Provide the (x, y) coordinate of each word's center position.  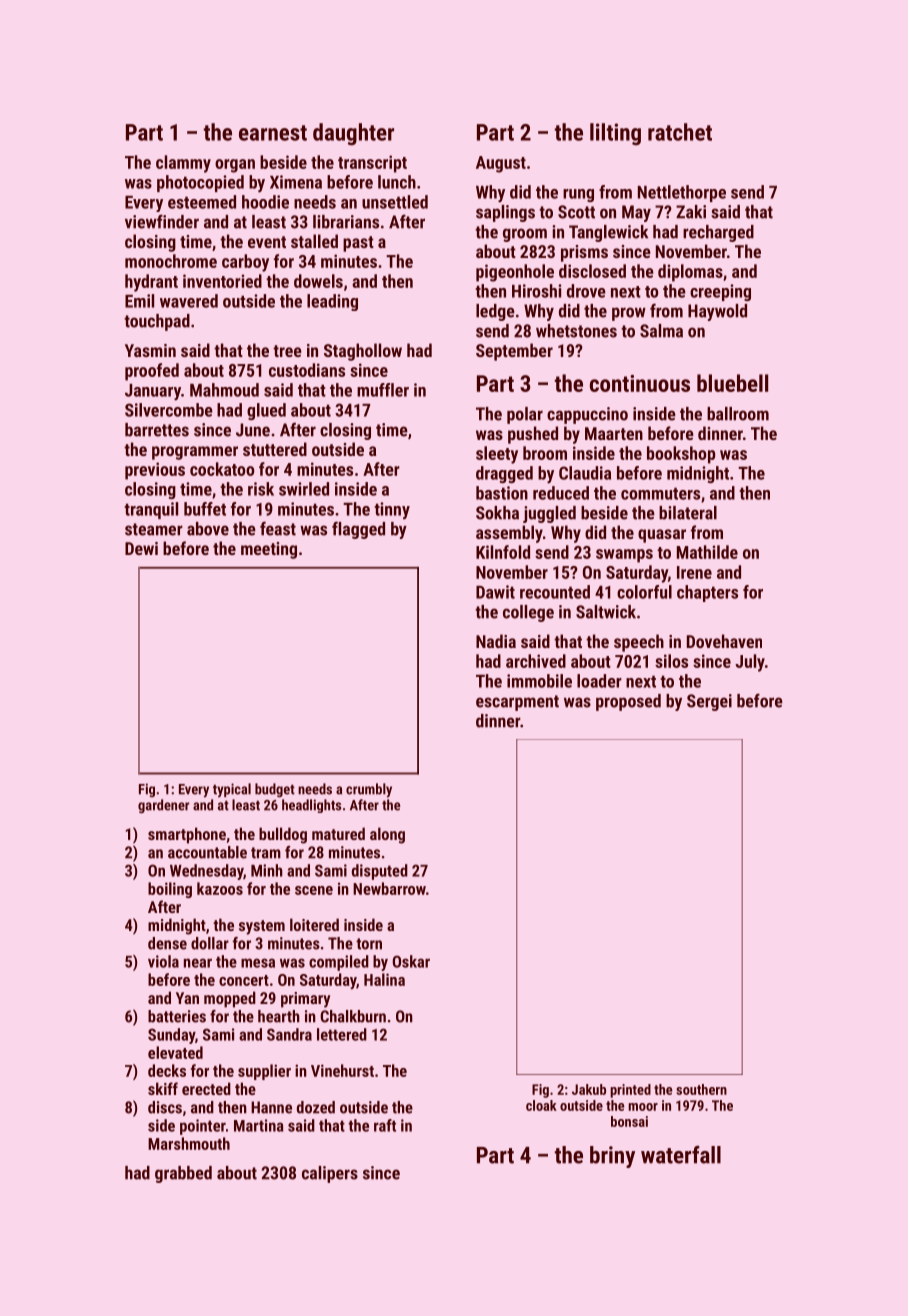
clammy (183, 164)
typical (232, 790)
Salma (661, 331)
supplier (264, 1072)
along (387, 835)
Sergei (709, 702)
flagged (358, 530)
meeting (269, 550)
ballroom (738, 414)
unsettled (395, 202)
